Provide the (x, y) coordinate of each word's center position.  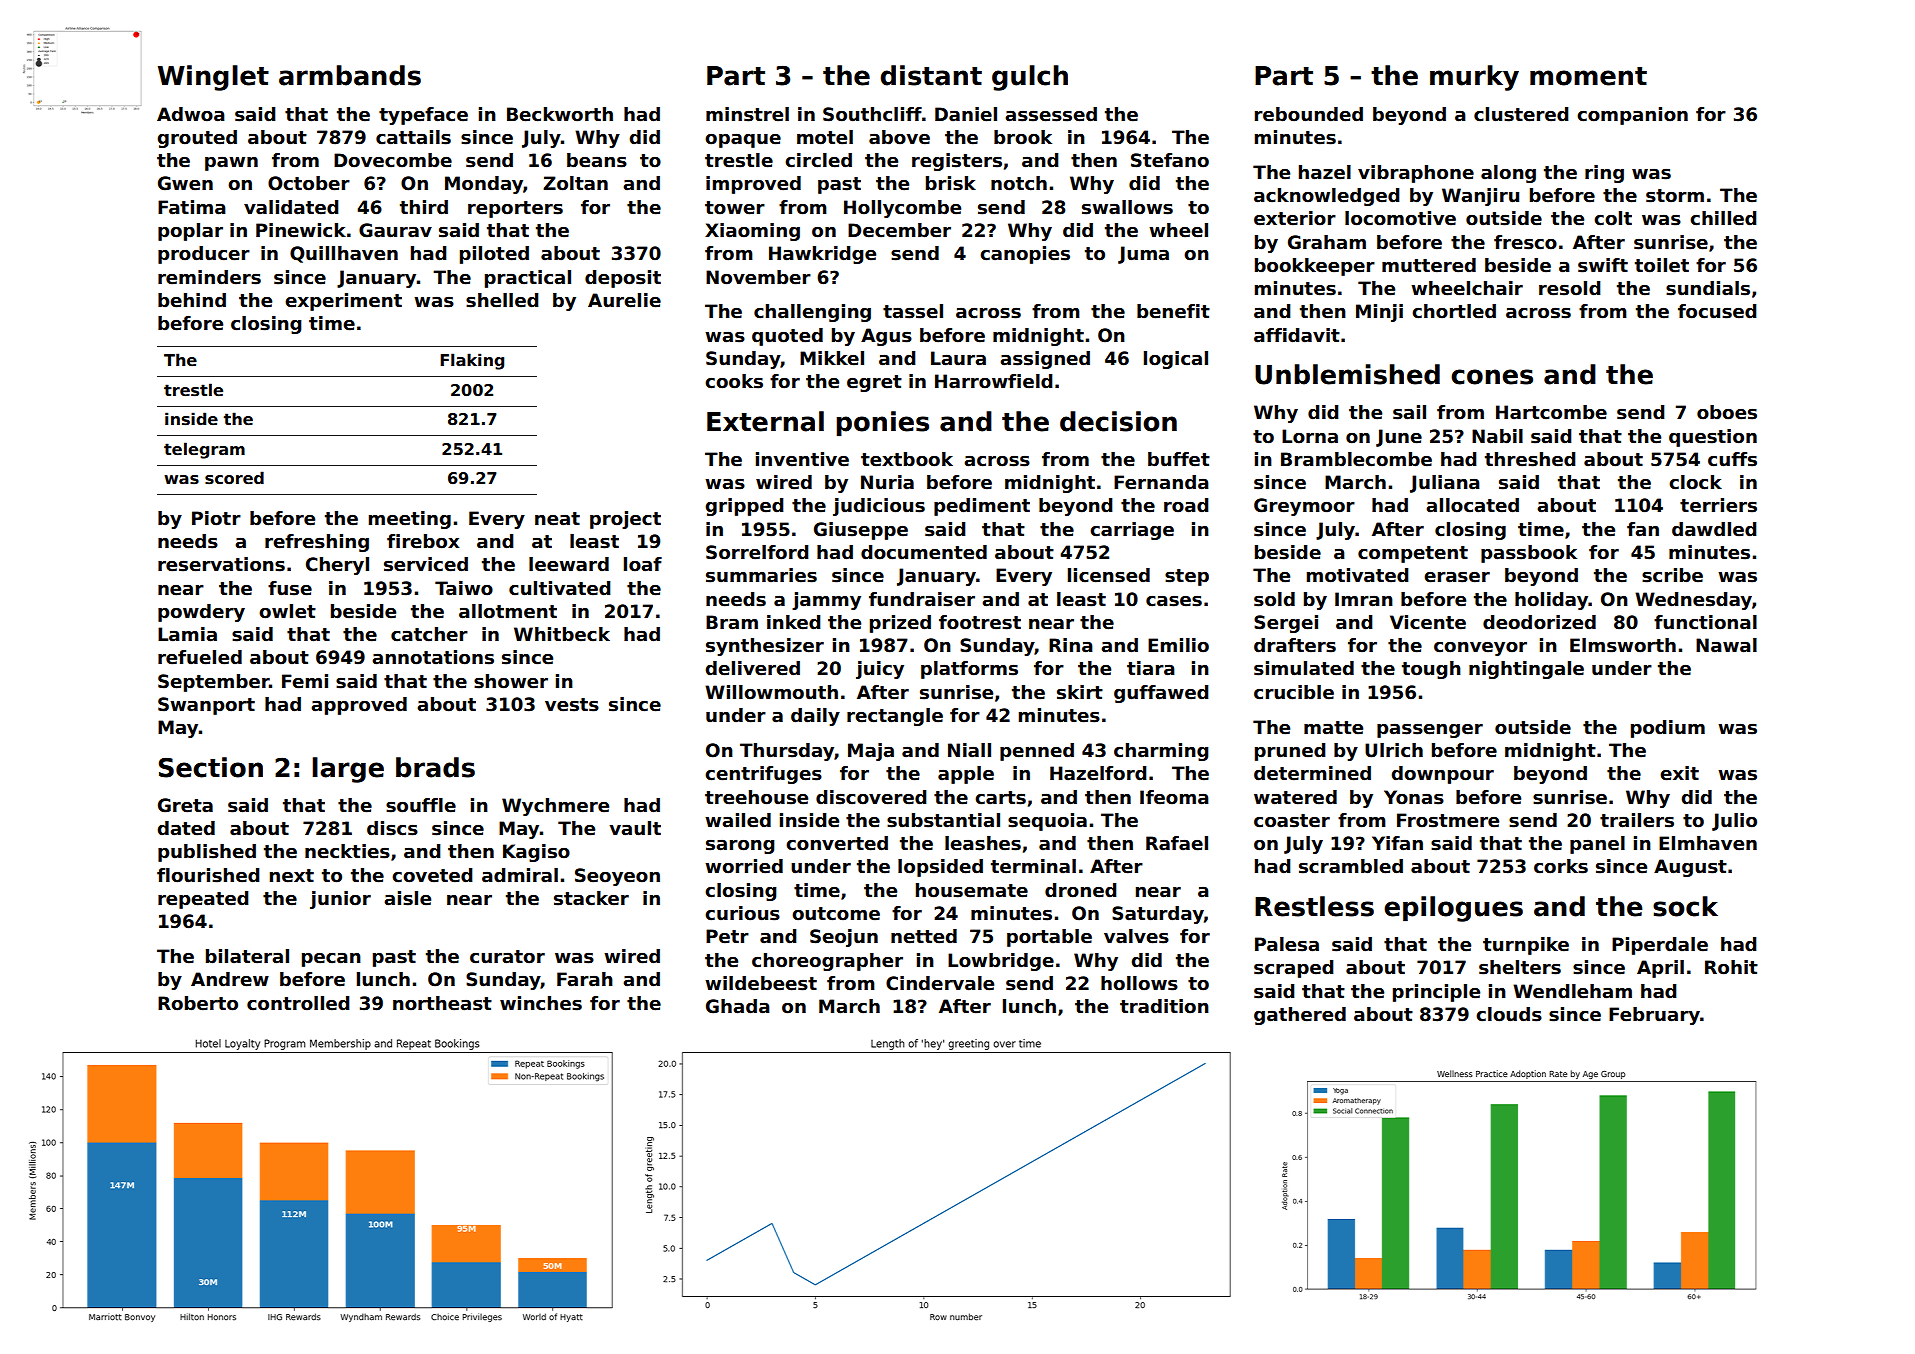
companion (1632, 116)
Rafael (1177, 843)
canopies (1025, 255)
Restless (1314, 906)
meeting (410, 520)
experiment (343, 302)
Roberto (198, 1003)
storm (1675, 196)
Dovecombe (393, 160)
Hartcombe (1551, 412)
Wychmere (555, 807)
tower (735, 208)
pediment (982, 507)
